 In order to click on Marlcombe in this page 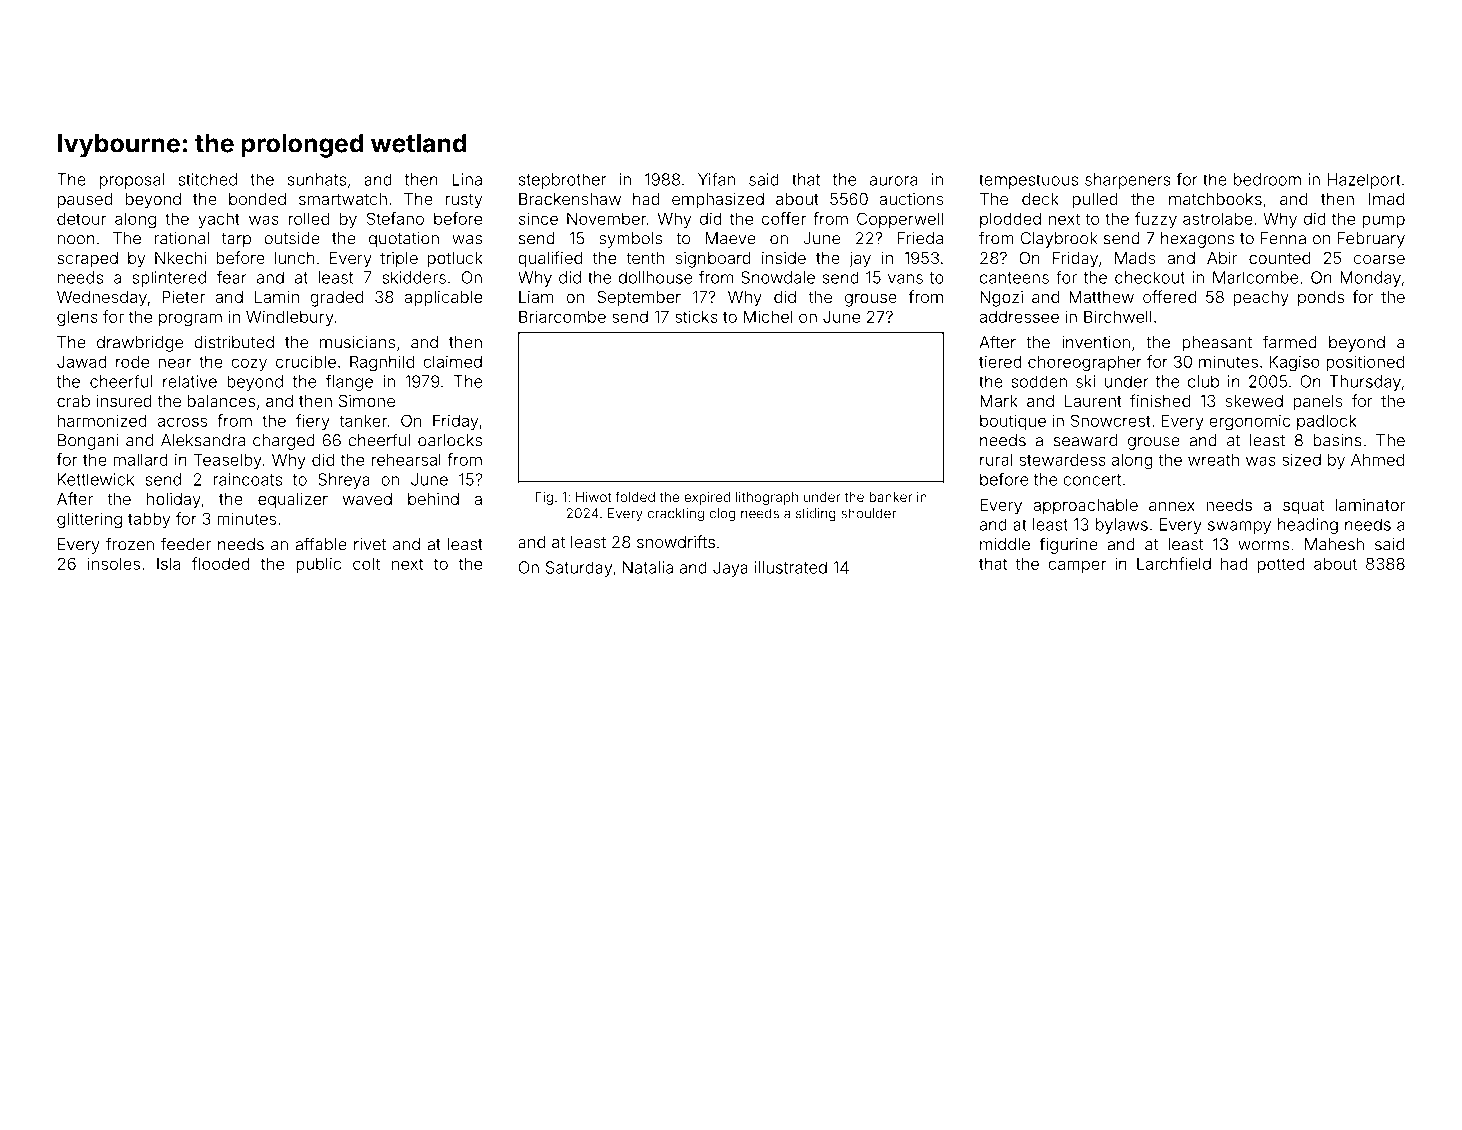, I will do `click(1255, 277)`.
